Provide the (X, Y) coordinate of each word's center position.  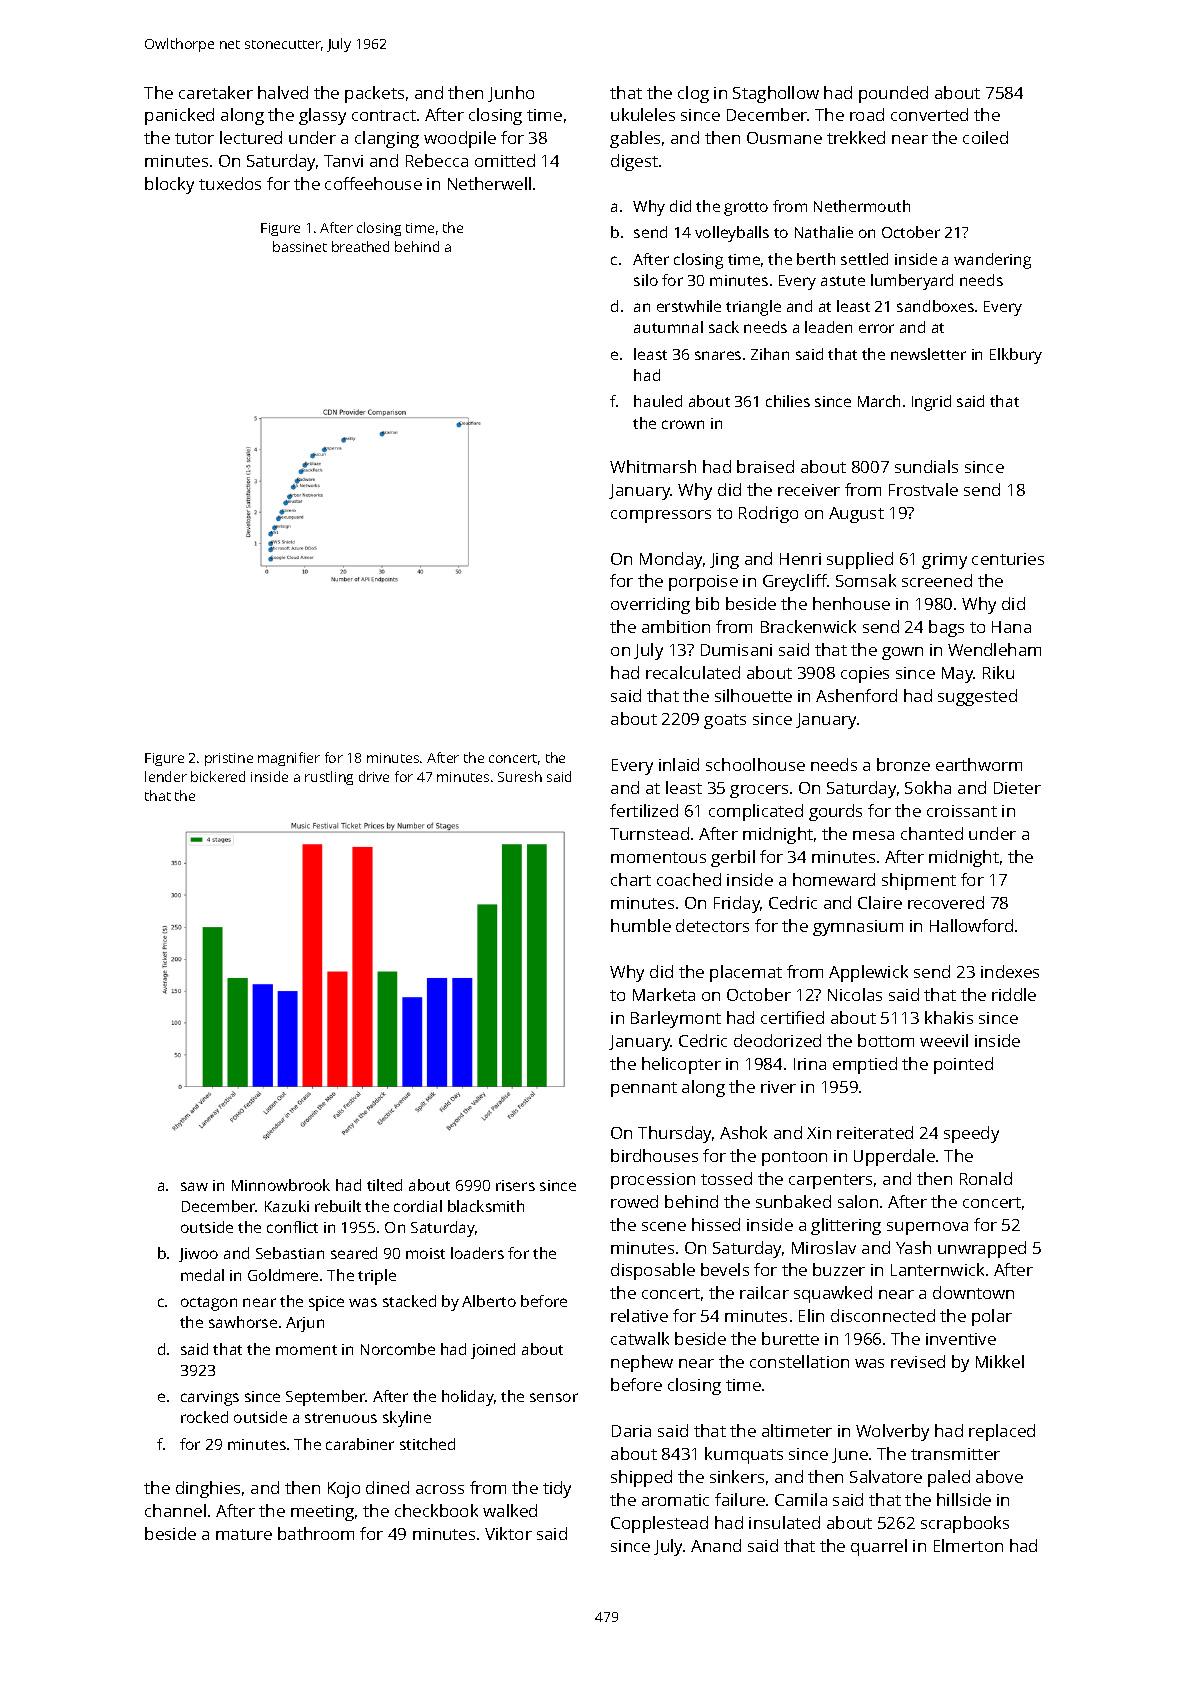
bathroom (316, 1533)
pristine (229, 759)
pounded (893, 94)
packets (374, 94)
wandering (992, 261)
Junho (511, 94)
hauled (658, 401)
